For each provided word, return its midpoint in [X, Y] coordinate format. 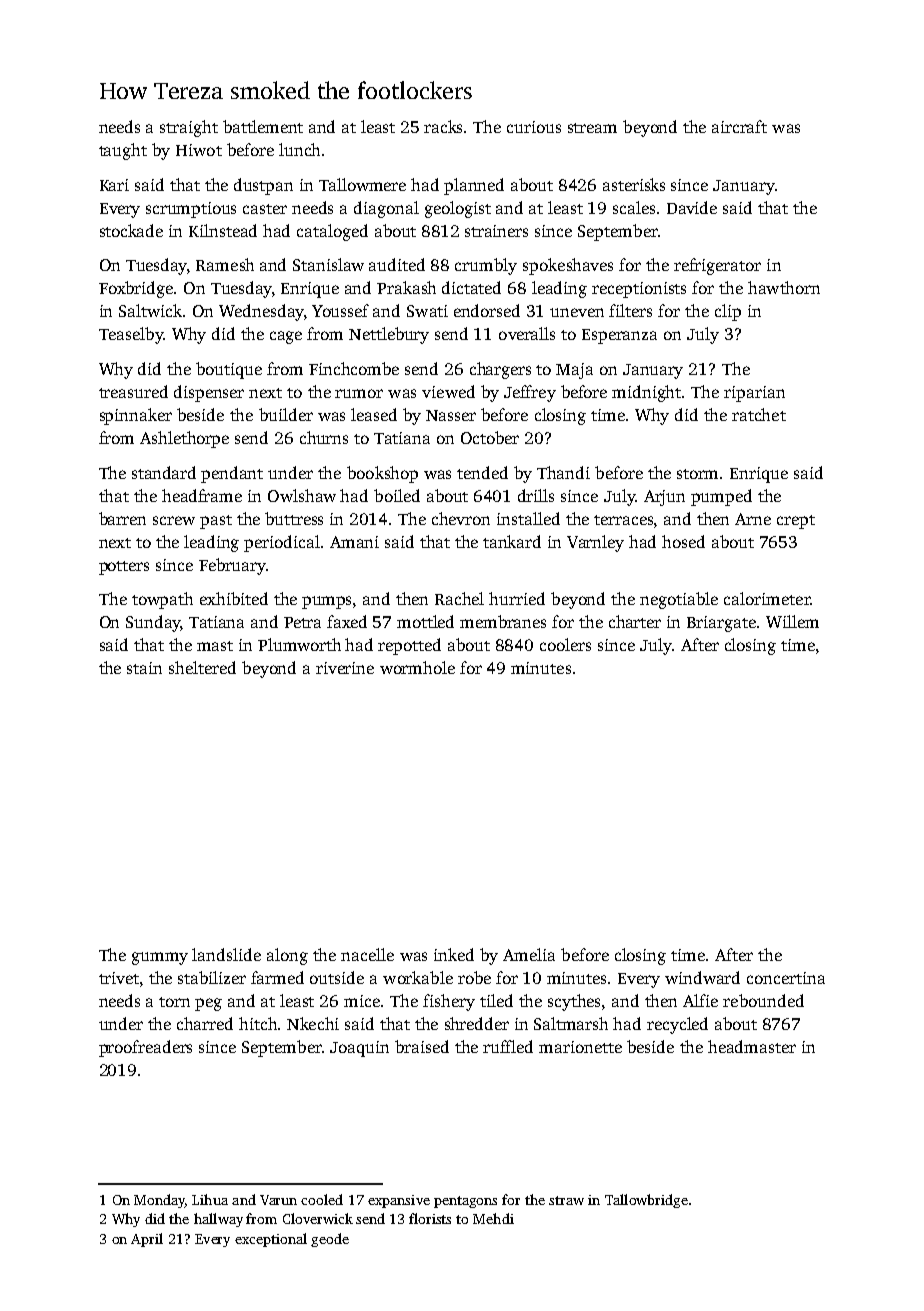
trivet [119, 978]
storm [697, 474]
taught [123, 151]
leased [374, 414]
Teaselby [131, 335]
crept [796, 522]
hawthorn [784, 287]
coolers [565, 644]
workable [418, 977]
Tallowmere [362, 184]
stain [144, 668]
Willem [792, 621]
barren [122, 518]
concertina [786, 978]
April [147, 1240]
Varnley [595, 543]
